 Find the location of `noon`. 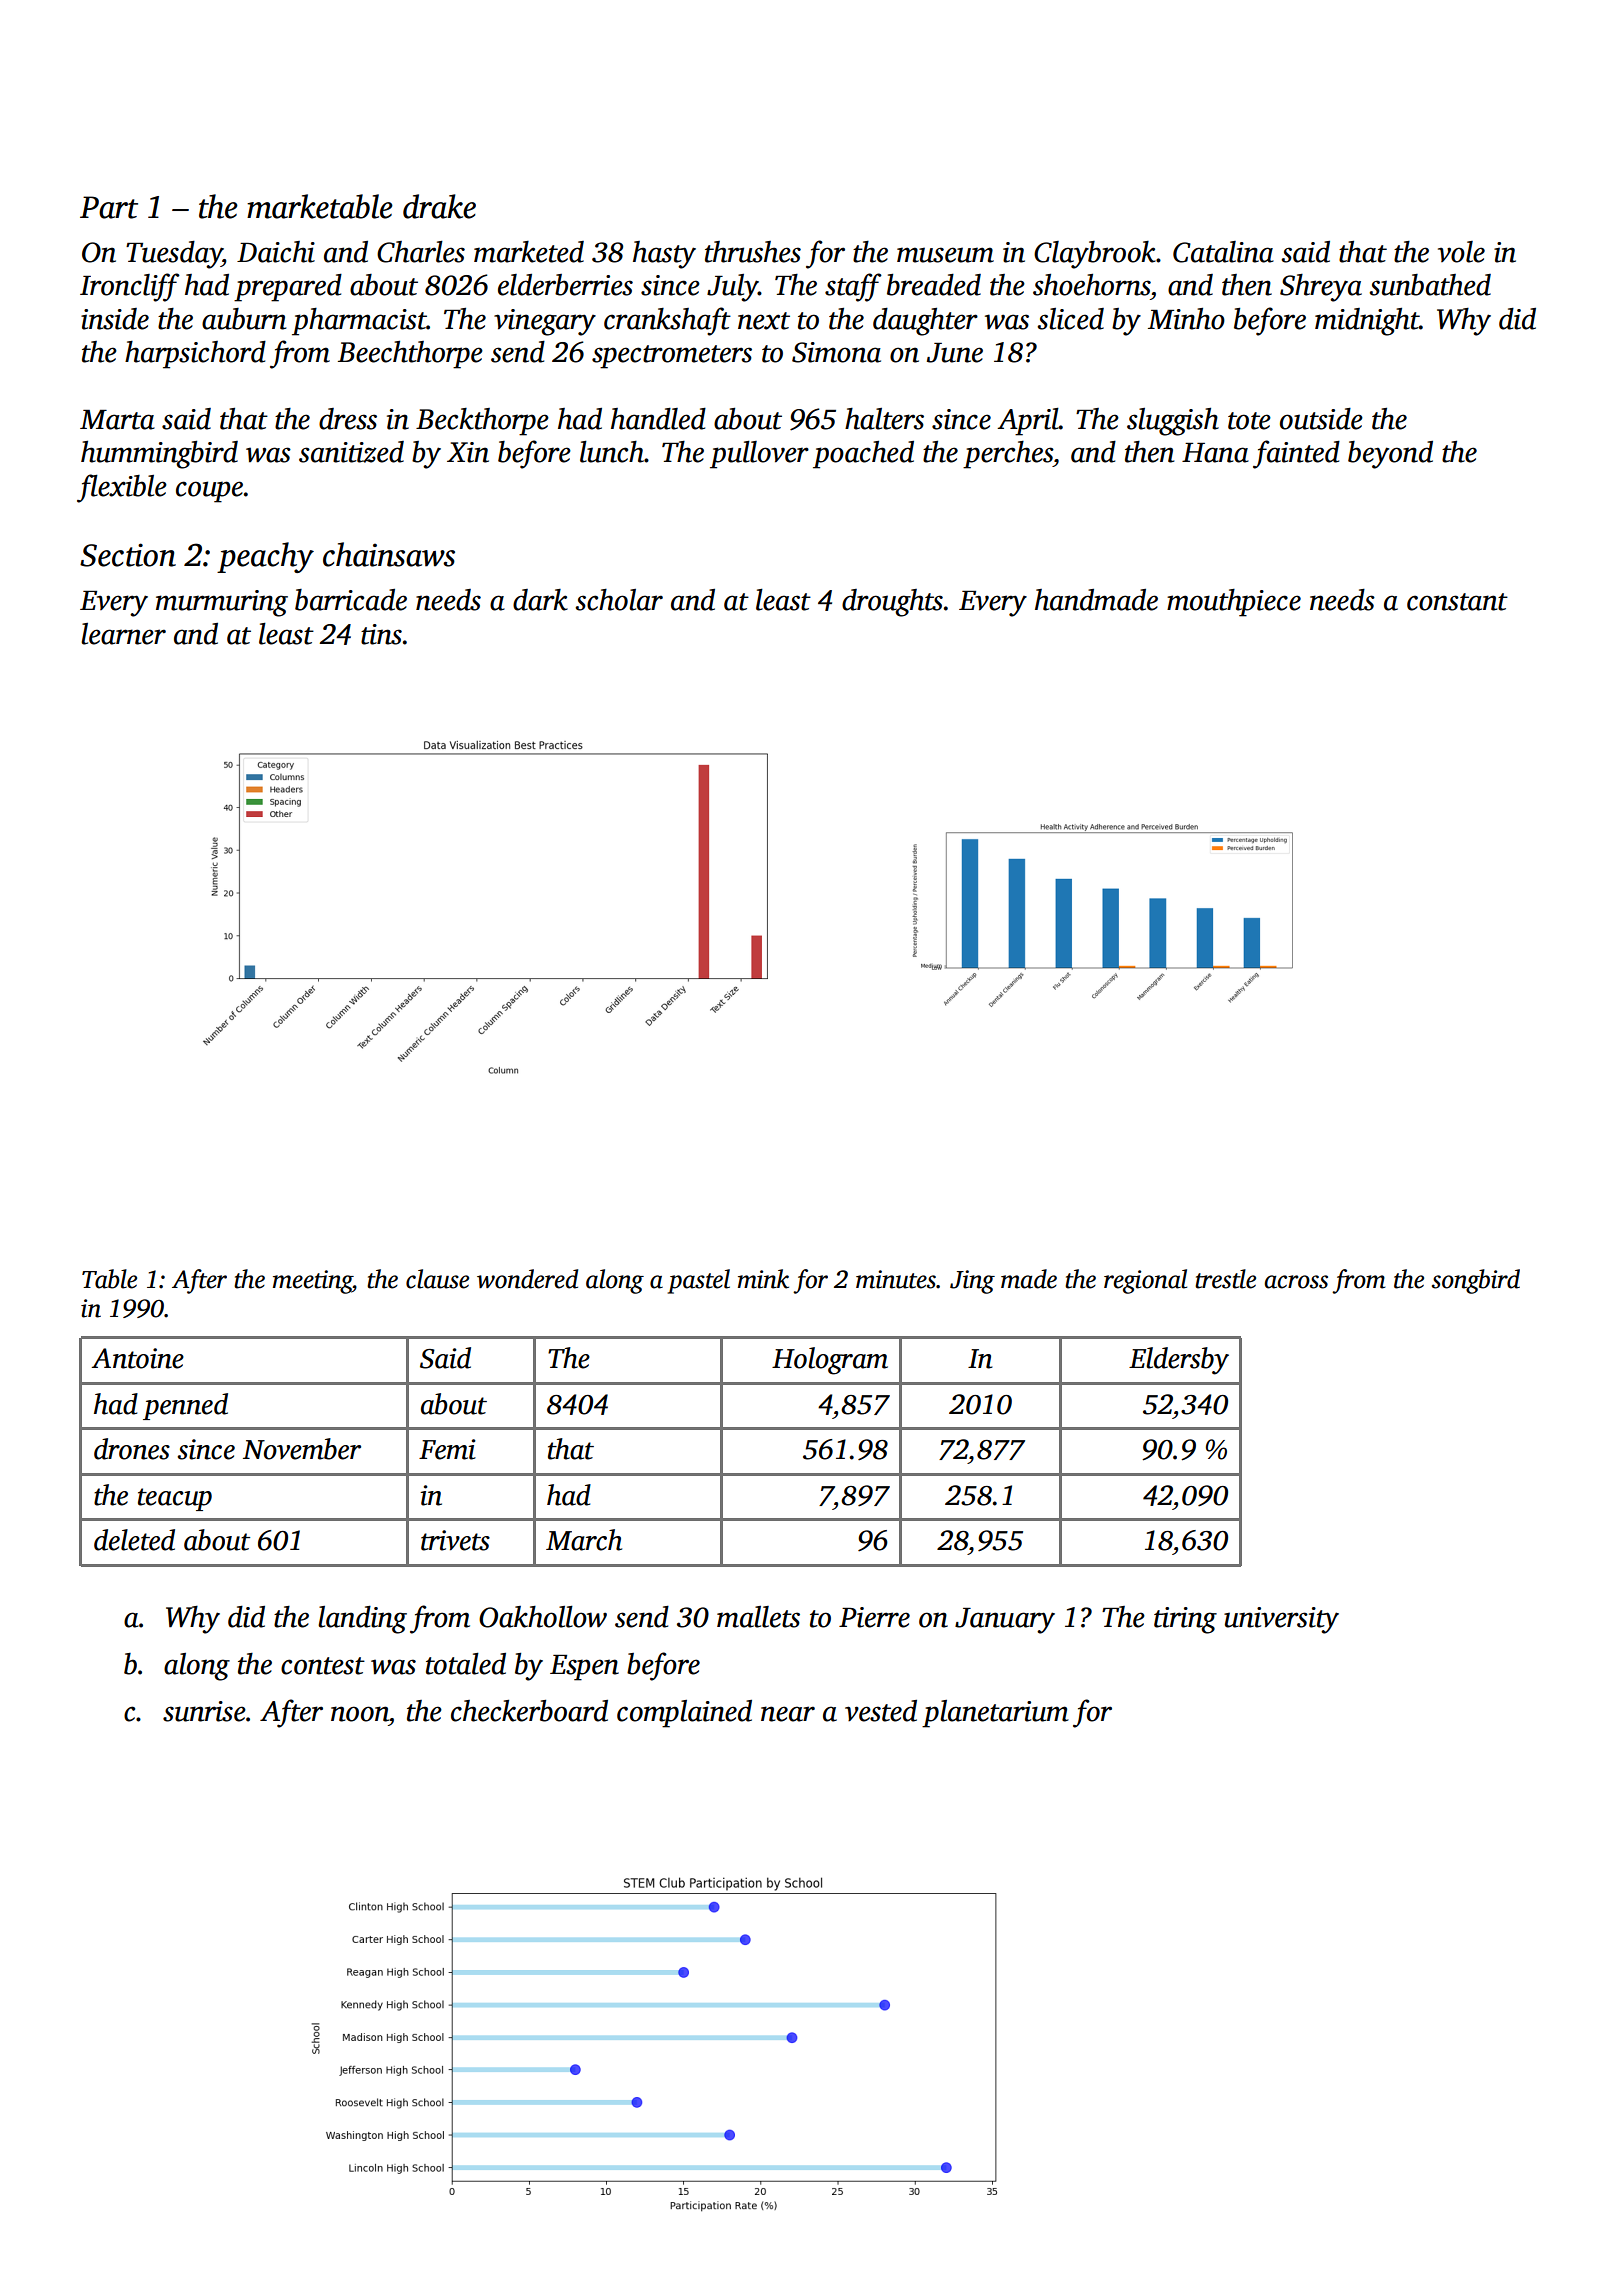

noon is located at coordinates (360, 1714).
